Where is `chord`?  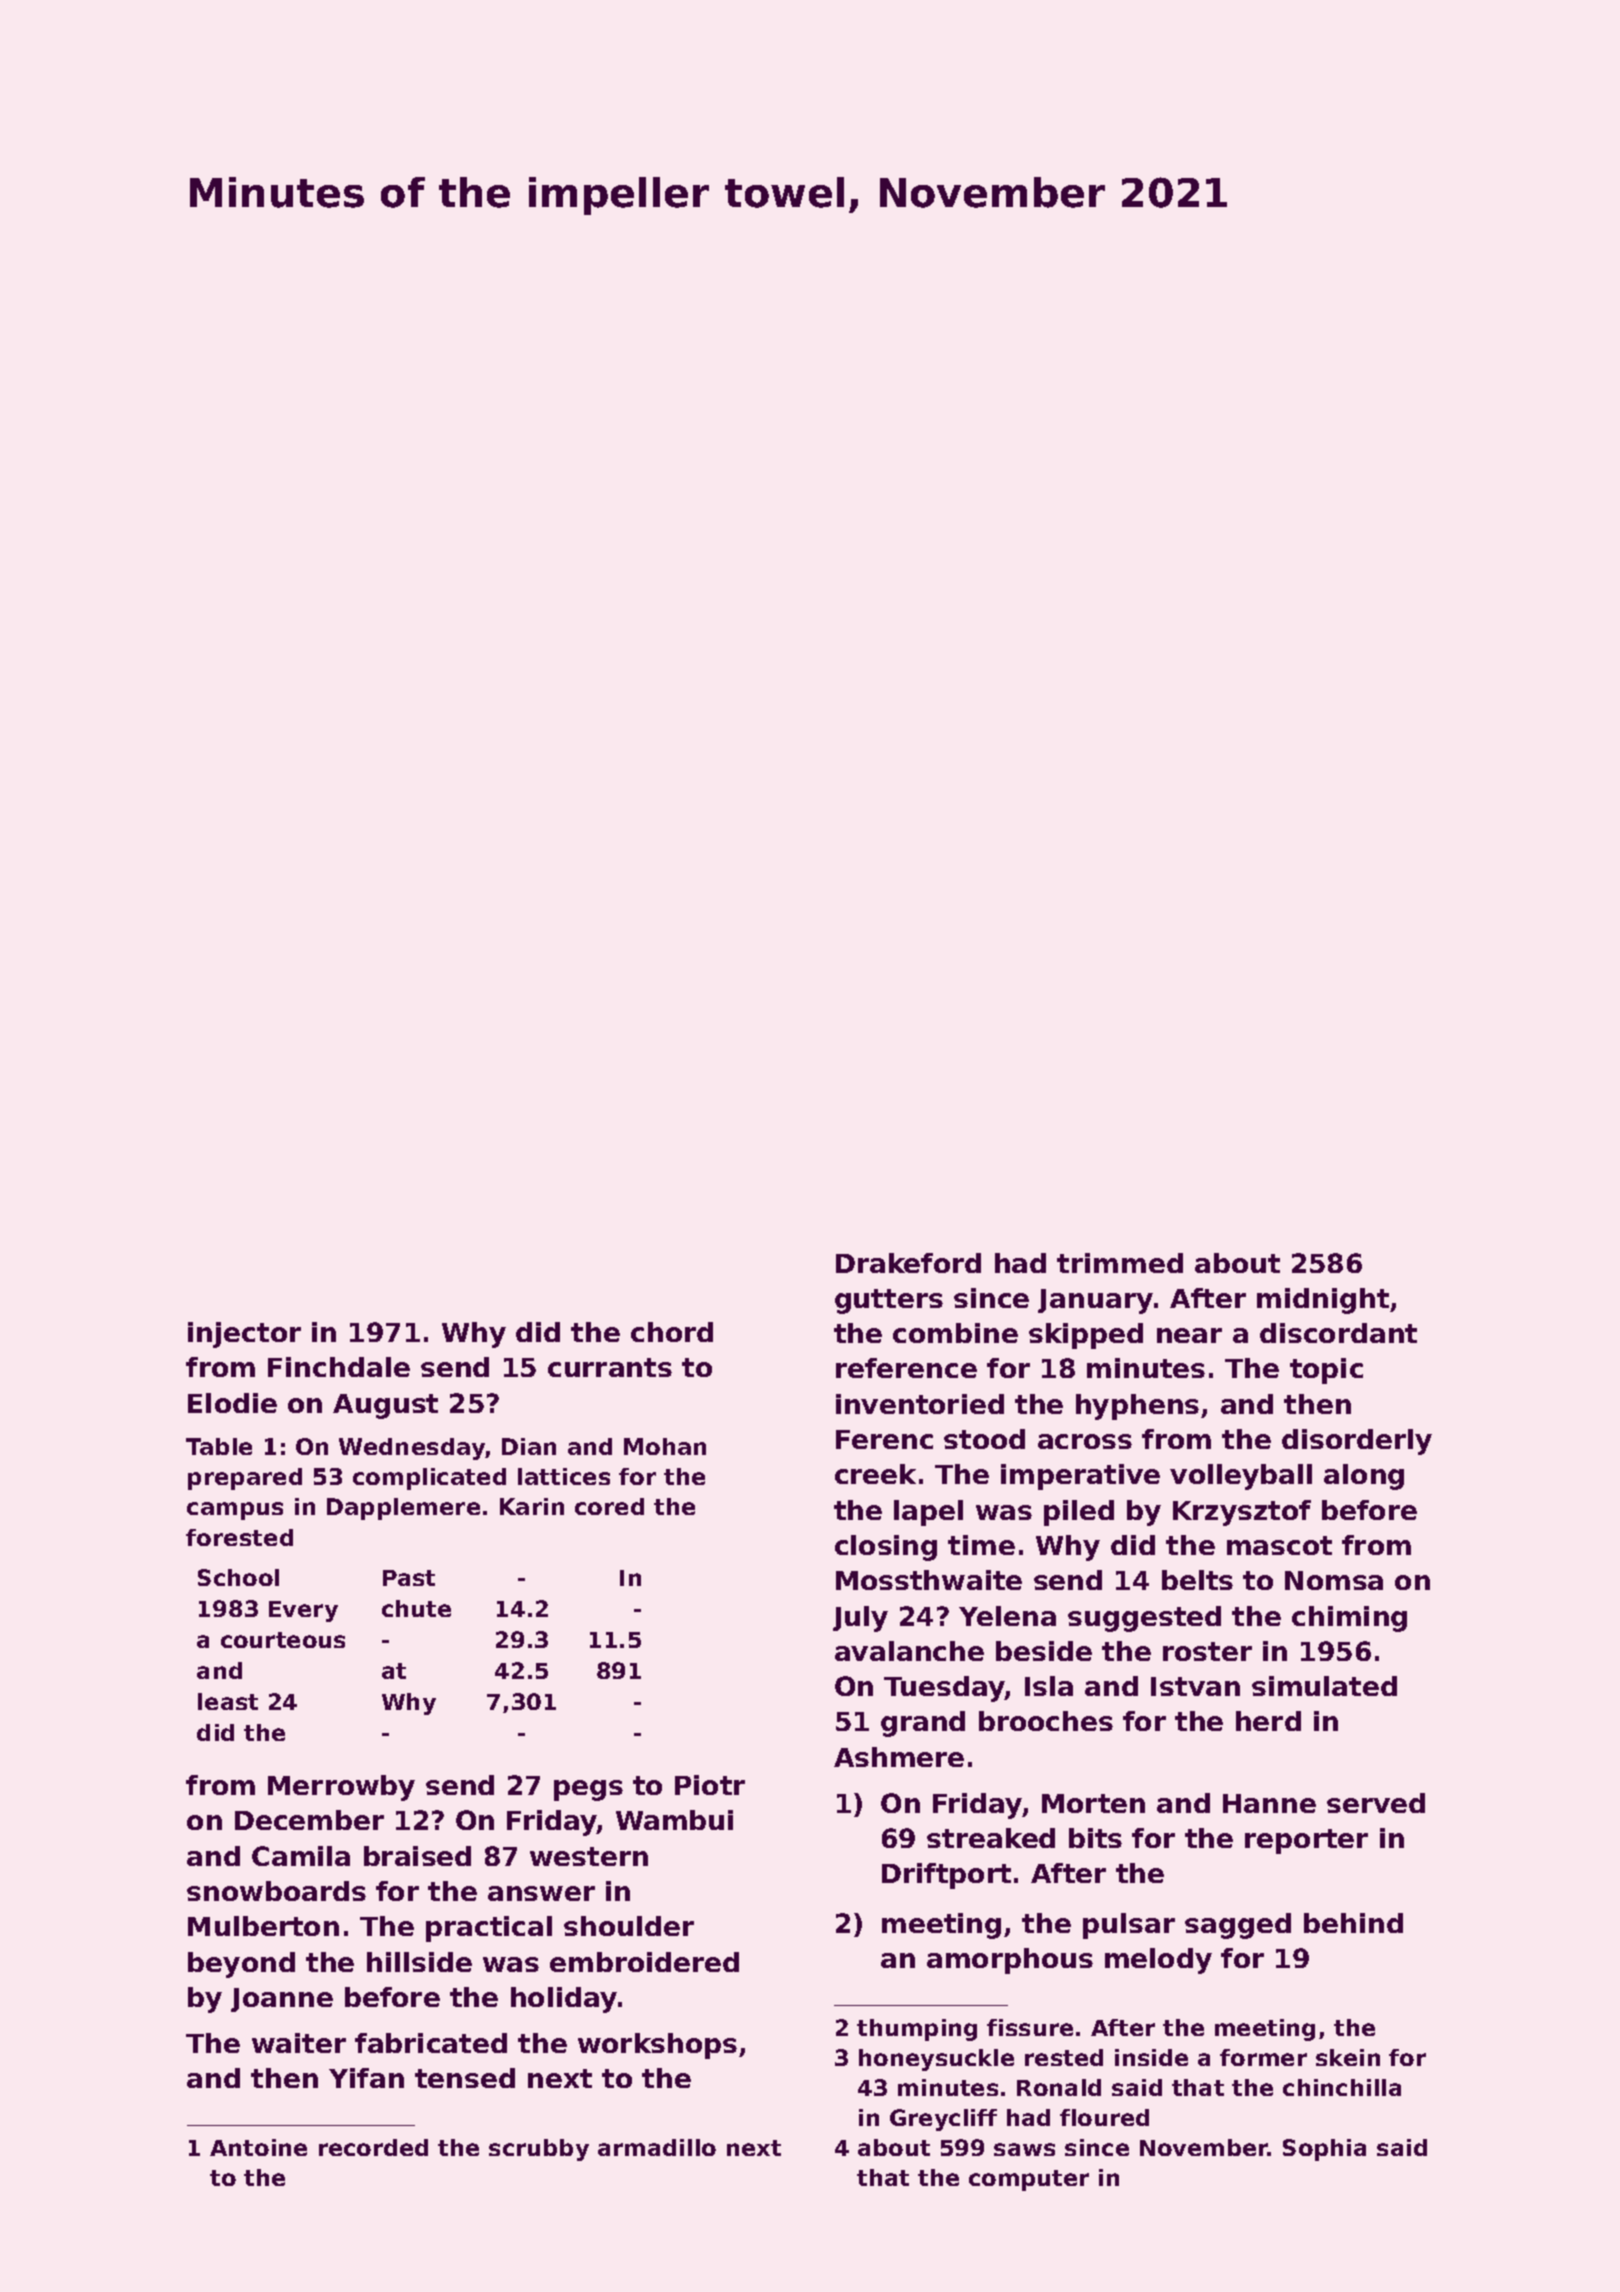 chord is located at coordinates (672, 1332).
